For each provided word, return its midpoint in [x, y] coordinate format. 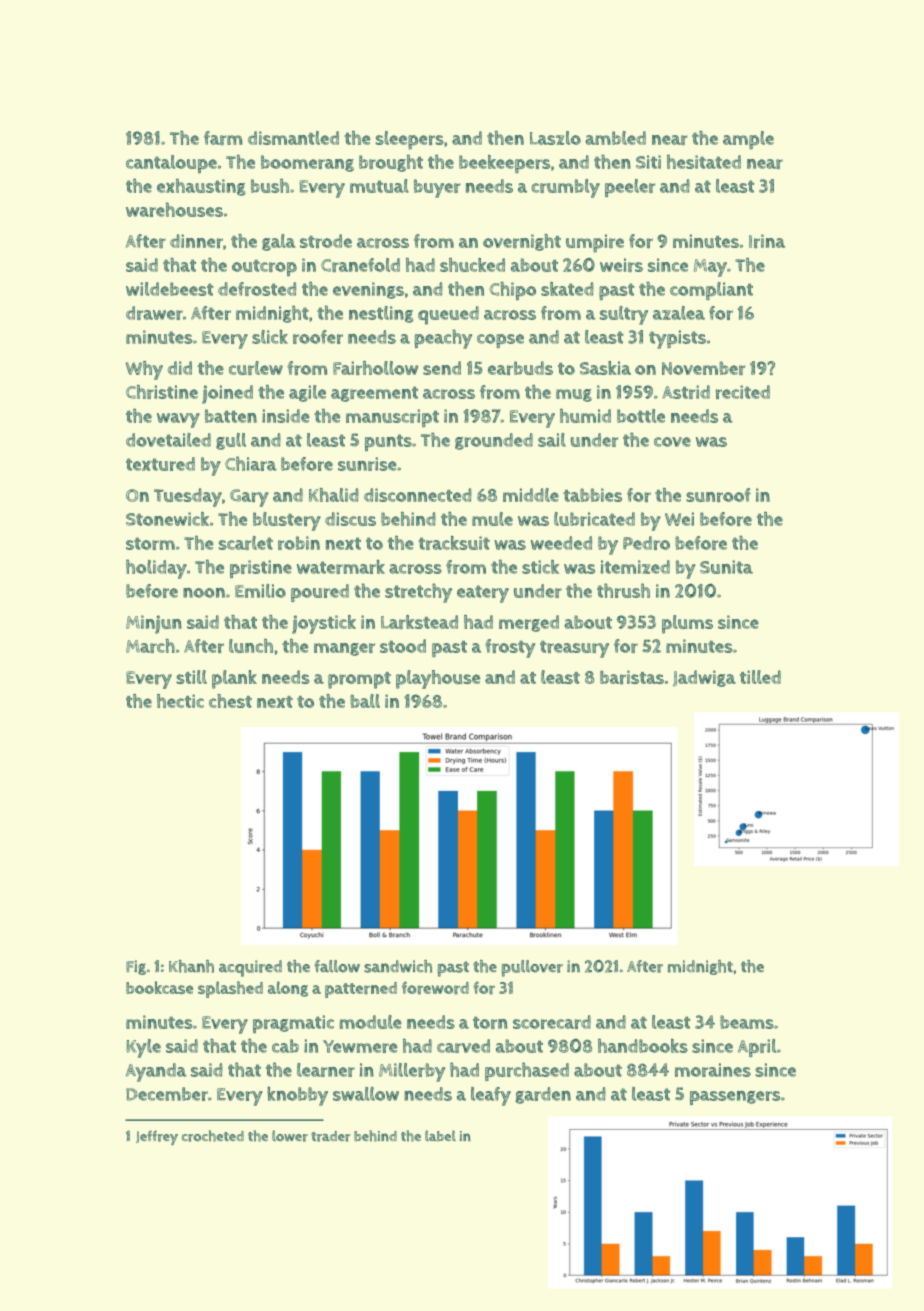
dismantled [293, 138]
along [288, 989]
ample [748, 140]
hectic [180, 701]
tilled [760, 677]
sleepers [410, 140]
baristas [632, 677]
